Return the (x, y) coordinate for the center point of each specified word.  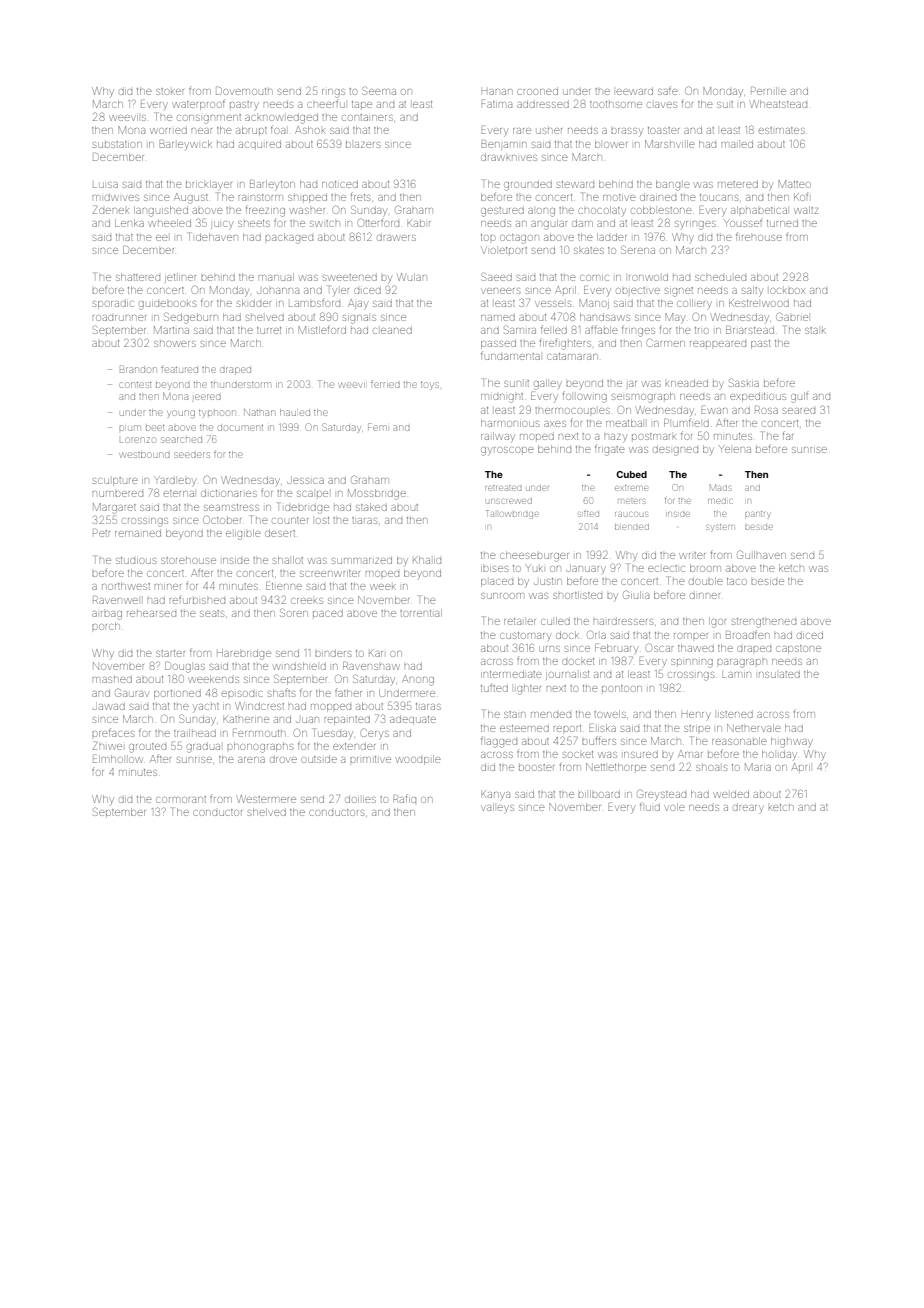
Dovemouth (244, 91)
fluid (650, 806)
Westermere (266, 799)
